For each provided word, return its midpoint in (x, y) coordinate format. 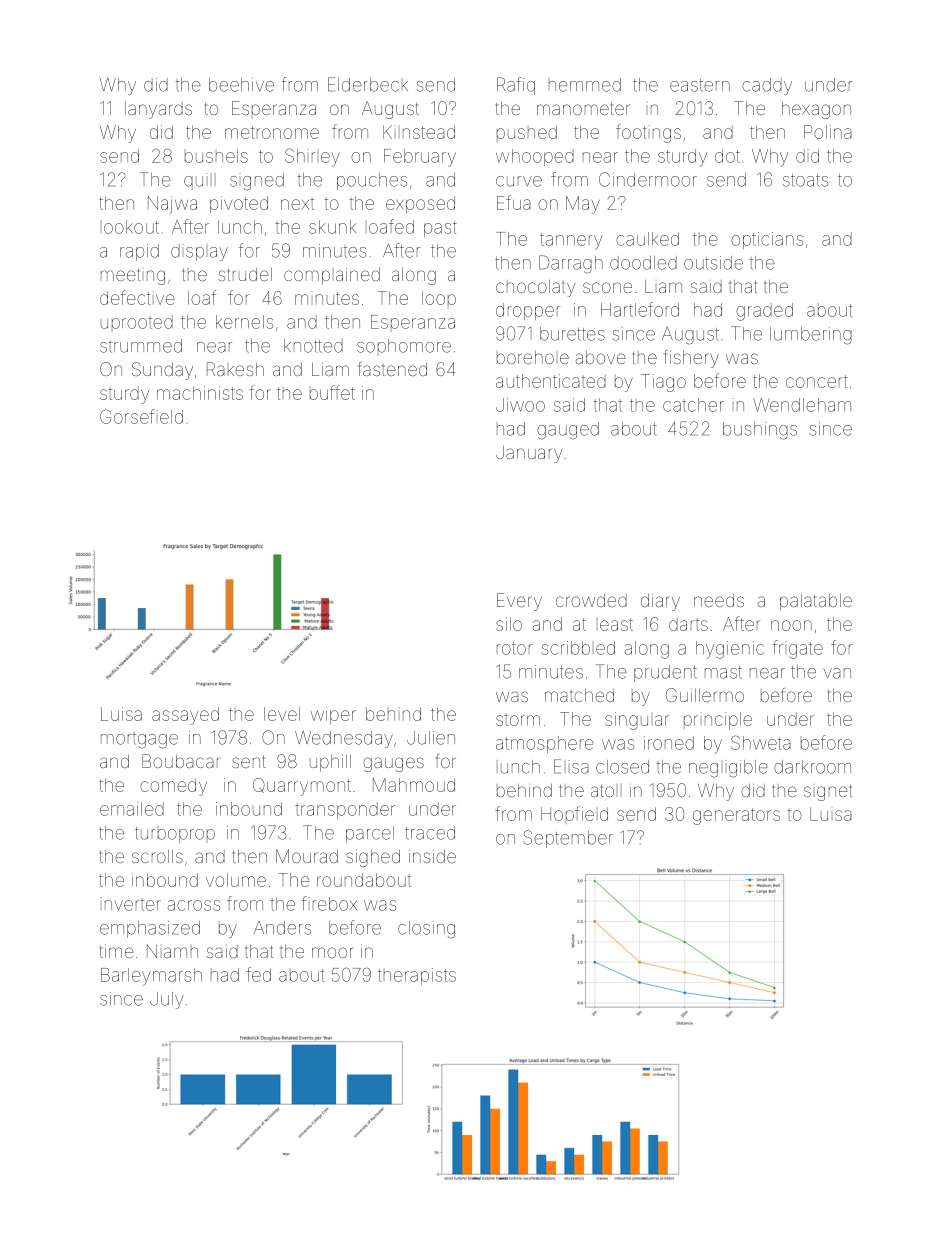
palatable (816, 602)
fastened (393, 369)
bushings (760, 431)
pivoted (239, 204)
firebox (329, 903)
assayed (185, 716)
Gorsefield (141, 416)
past (440, 229)
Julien (431, 738)
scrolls (157, 856)
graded (764, 312)
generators (736, 816)
